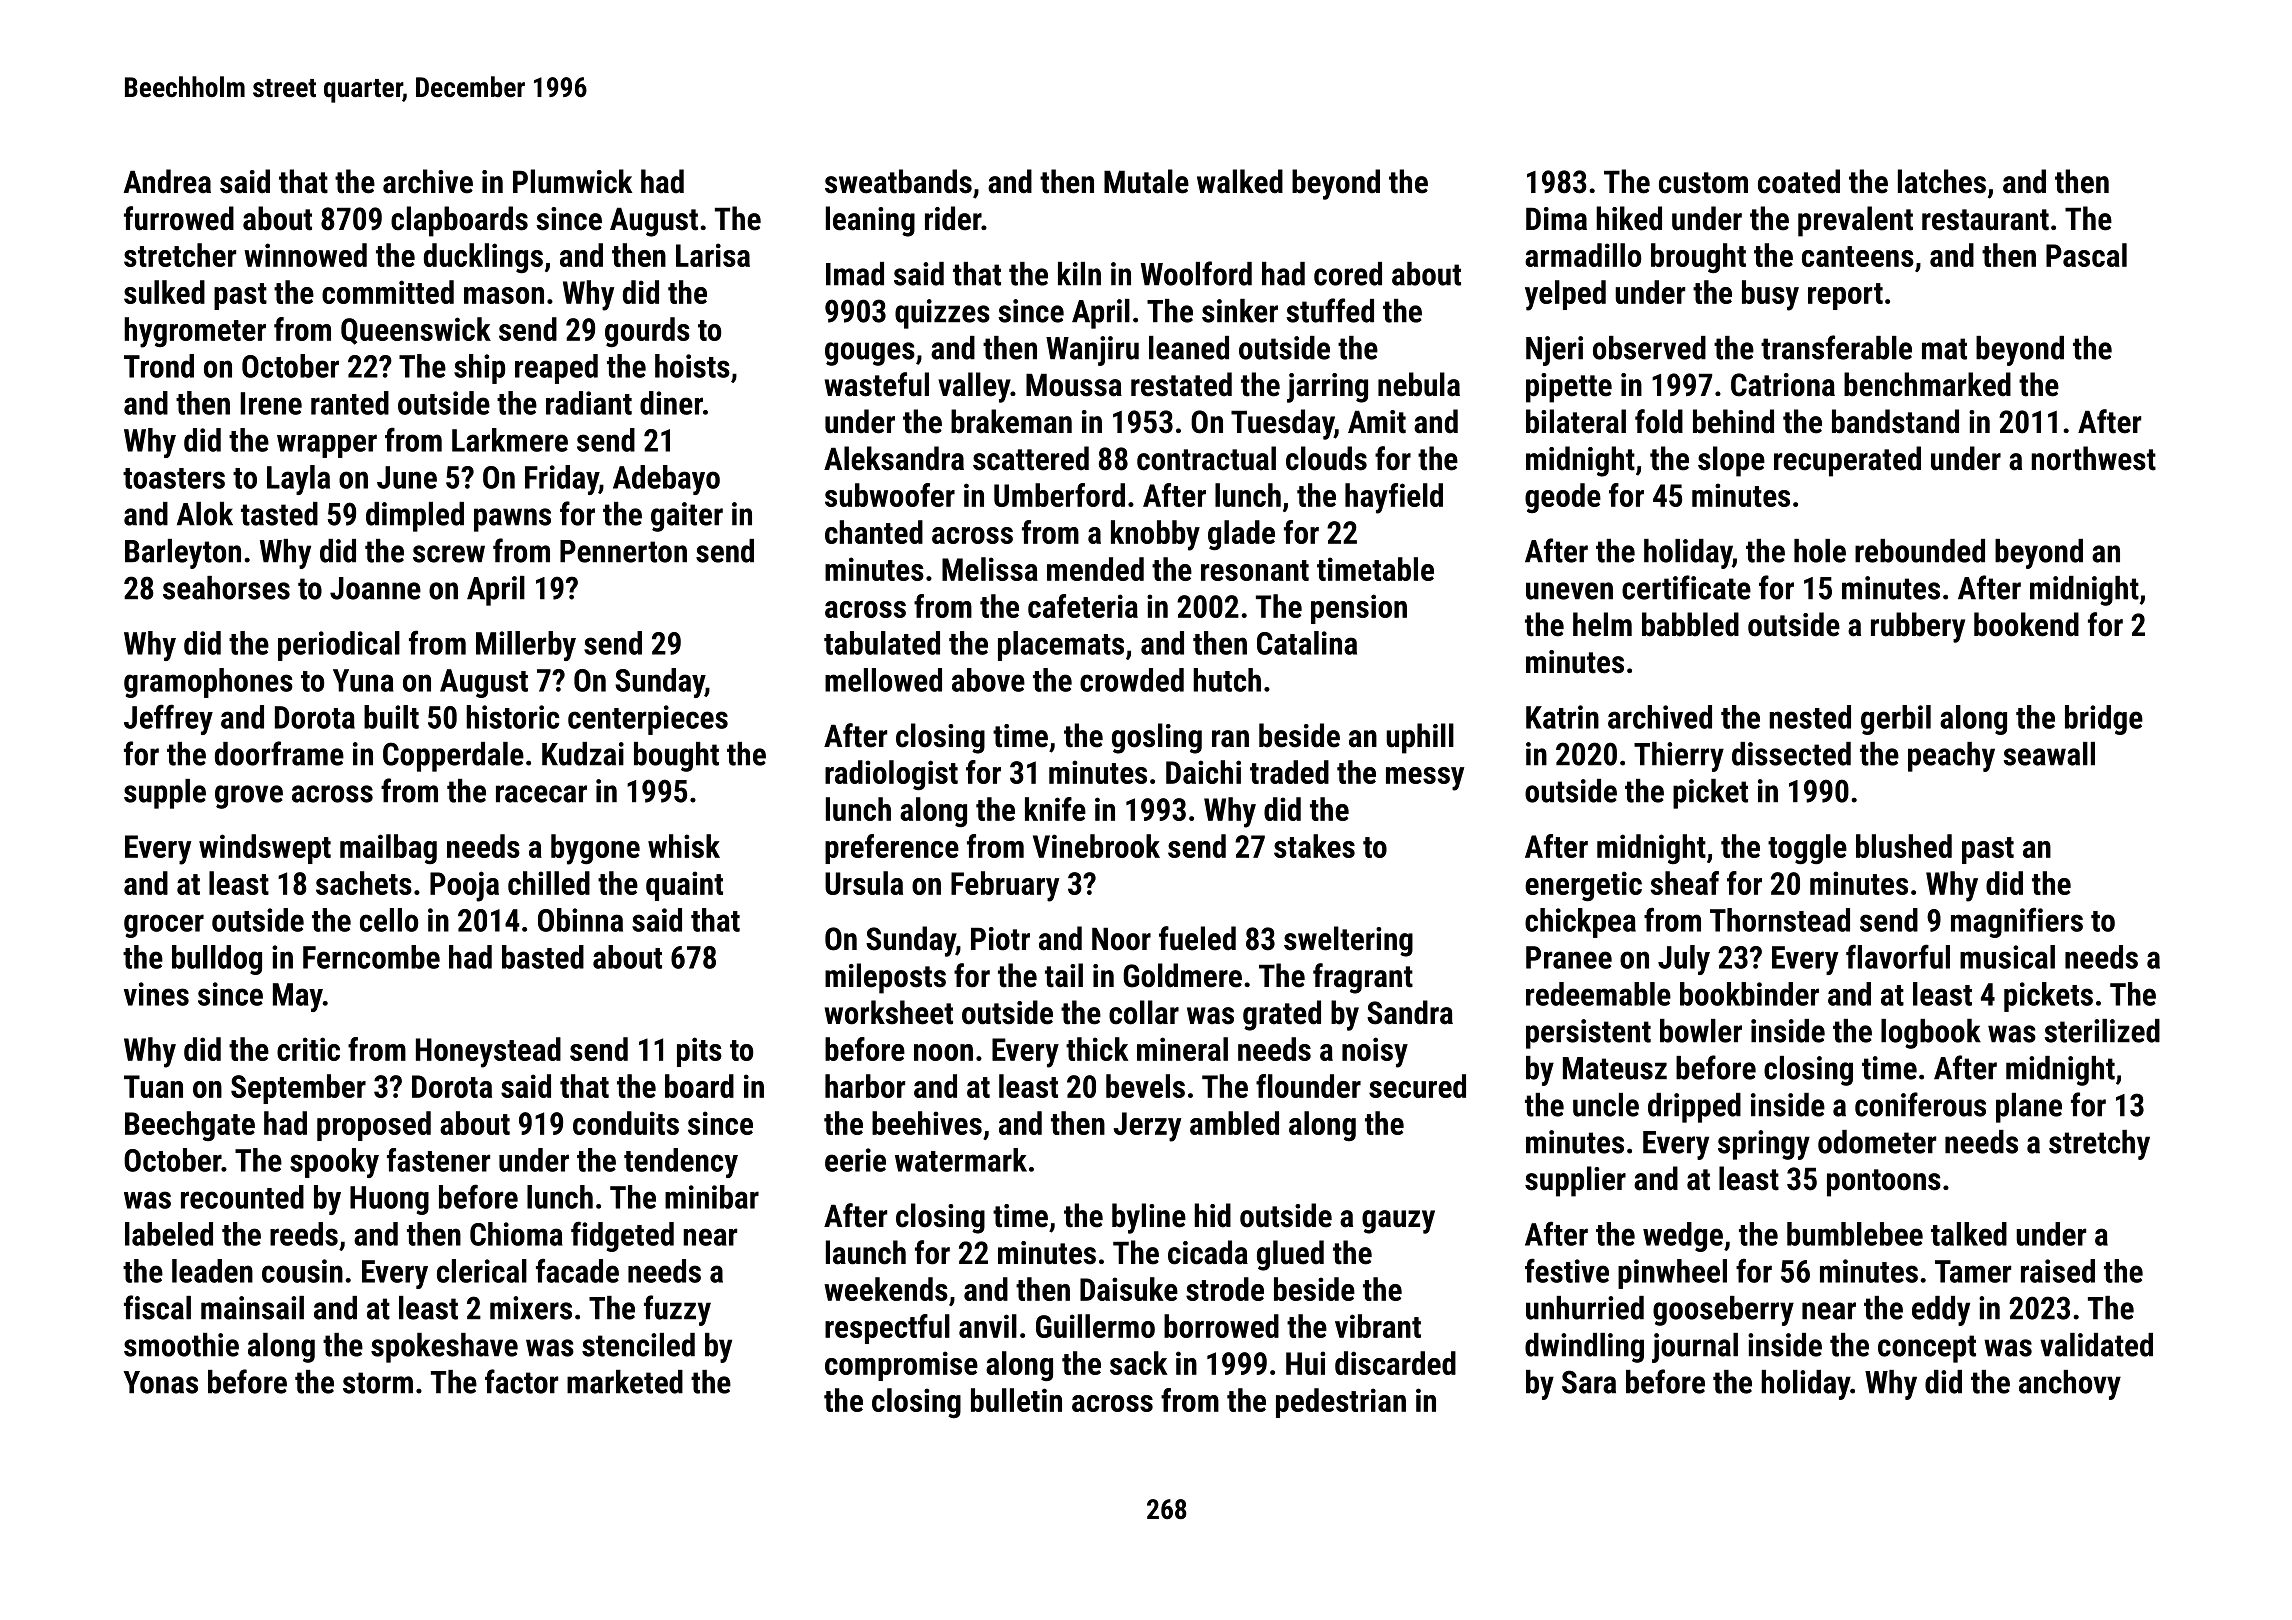  I want to click on pedestrian, so click(1341, 1403).
